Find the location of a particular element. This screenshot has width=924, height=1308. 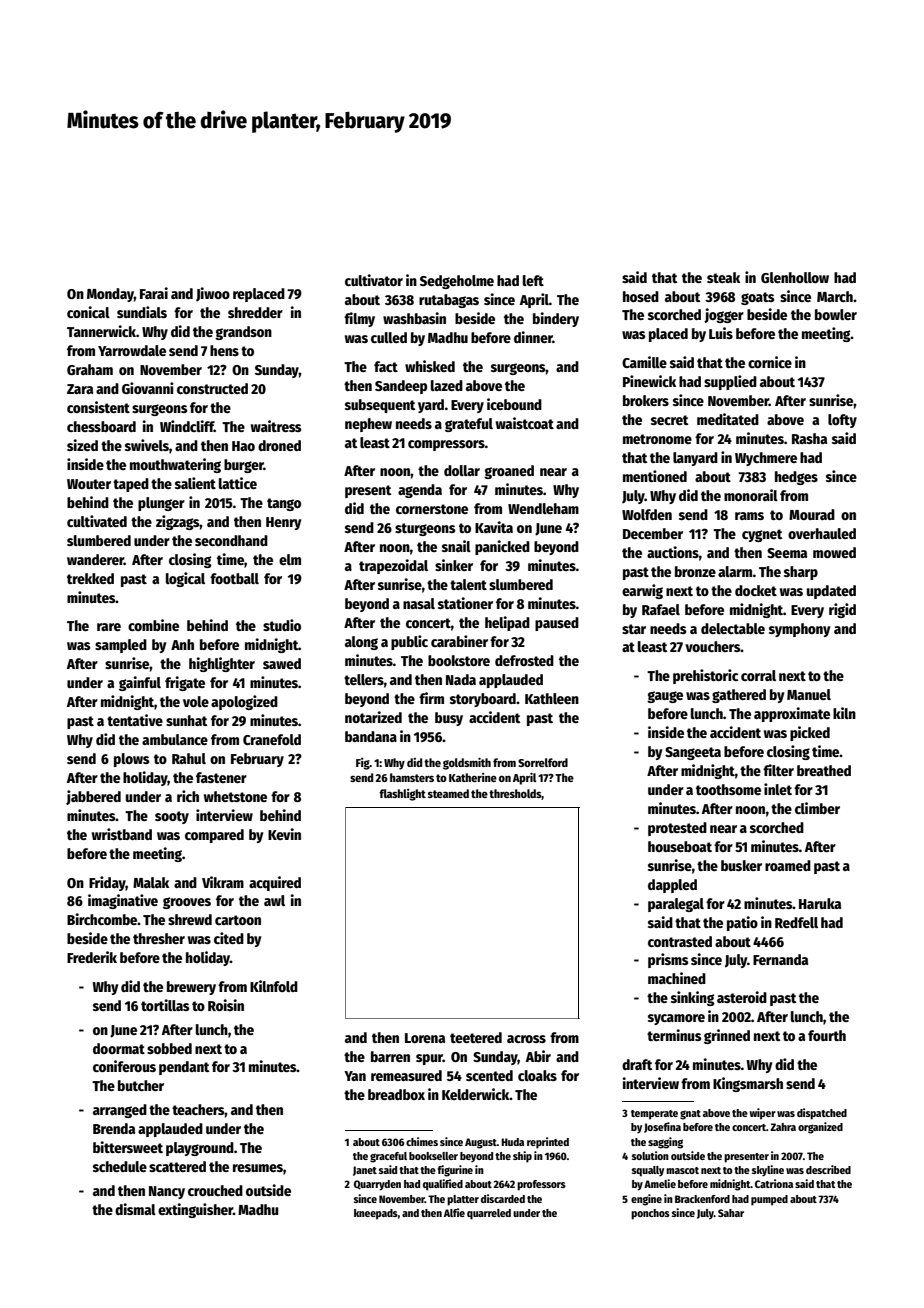

logical is located at coordinates (185, 579).
